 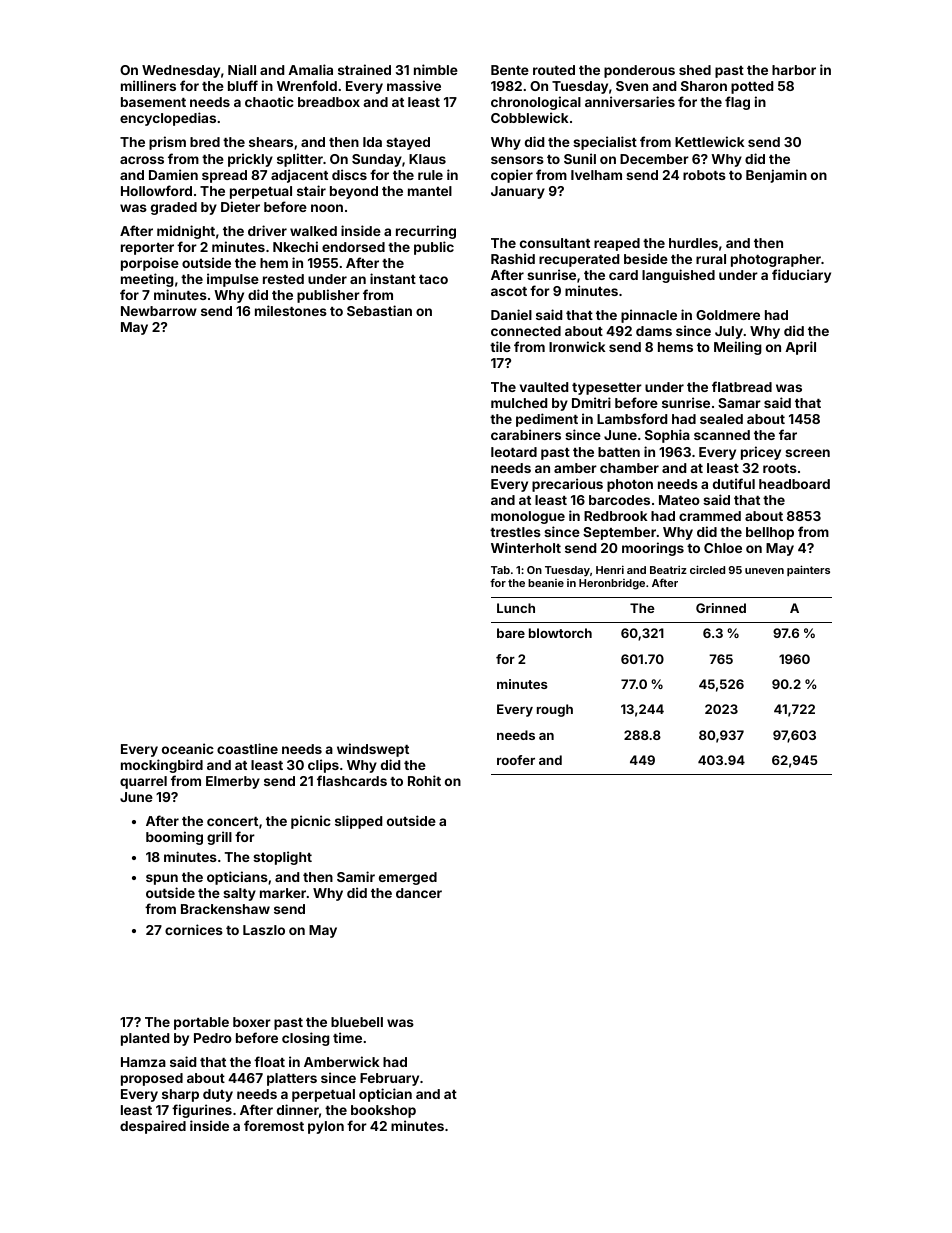 What do you see at coordinates (554, 70) in the image?
I see `routed` at bounding box center [554, 70].
